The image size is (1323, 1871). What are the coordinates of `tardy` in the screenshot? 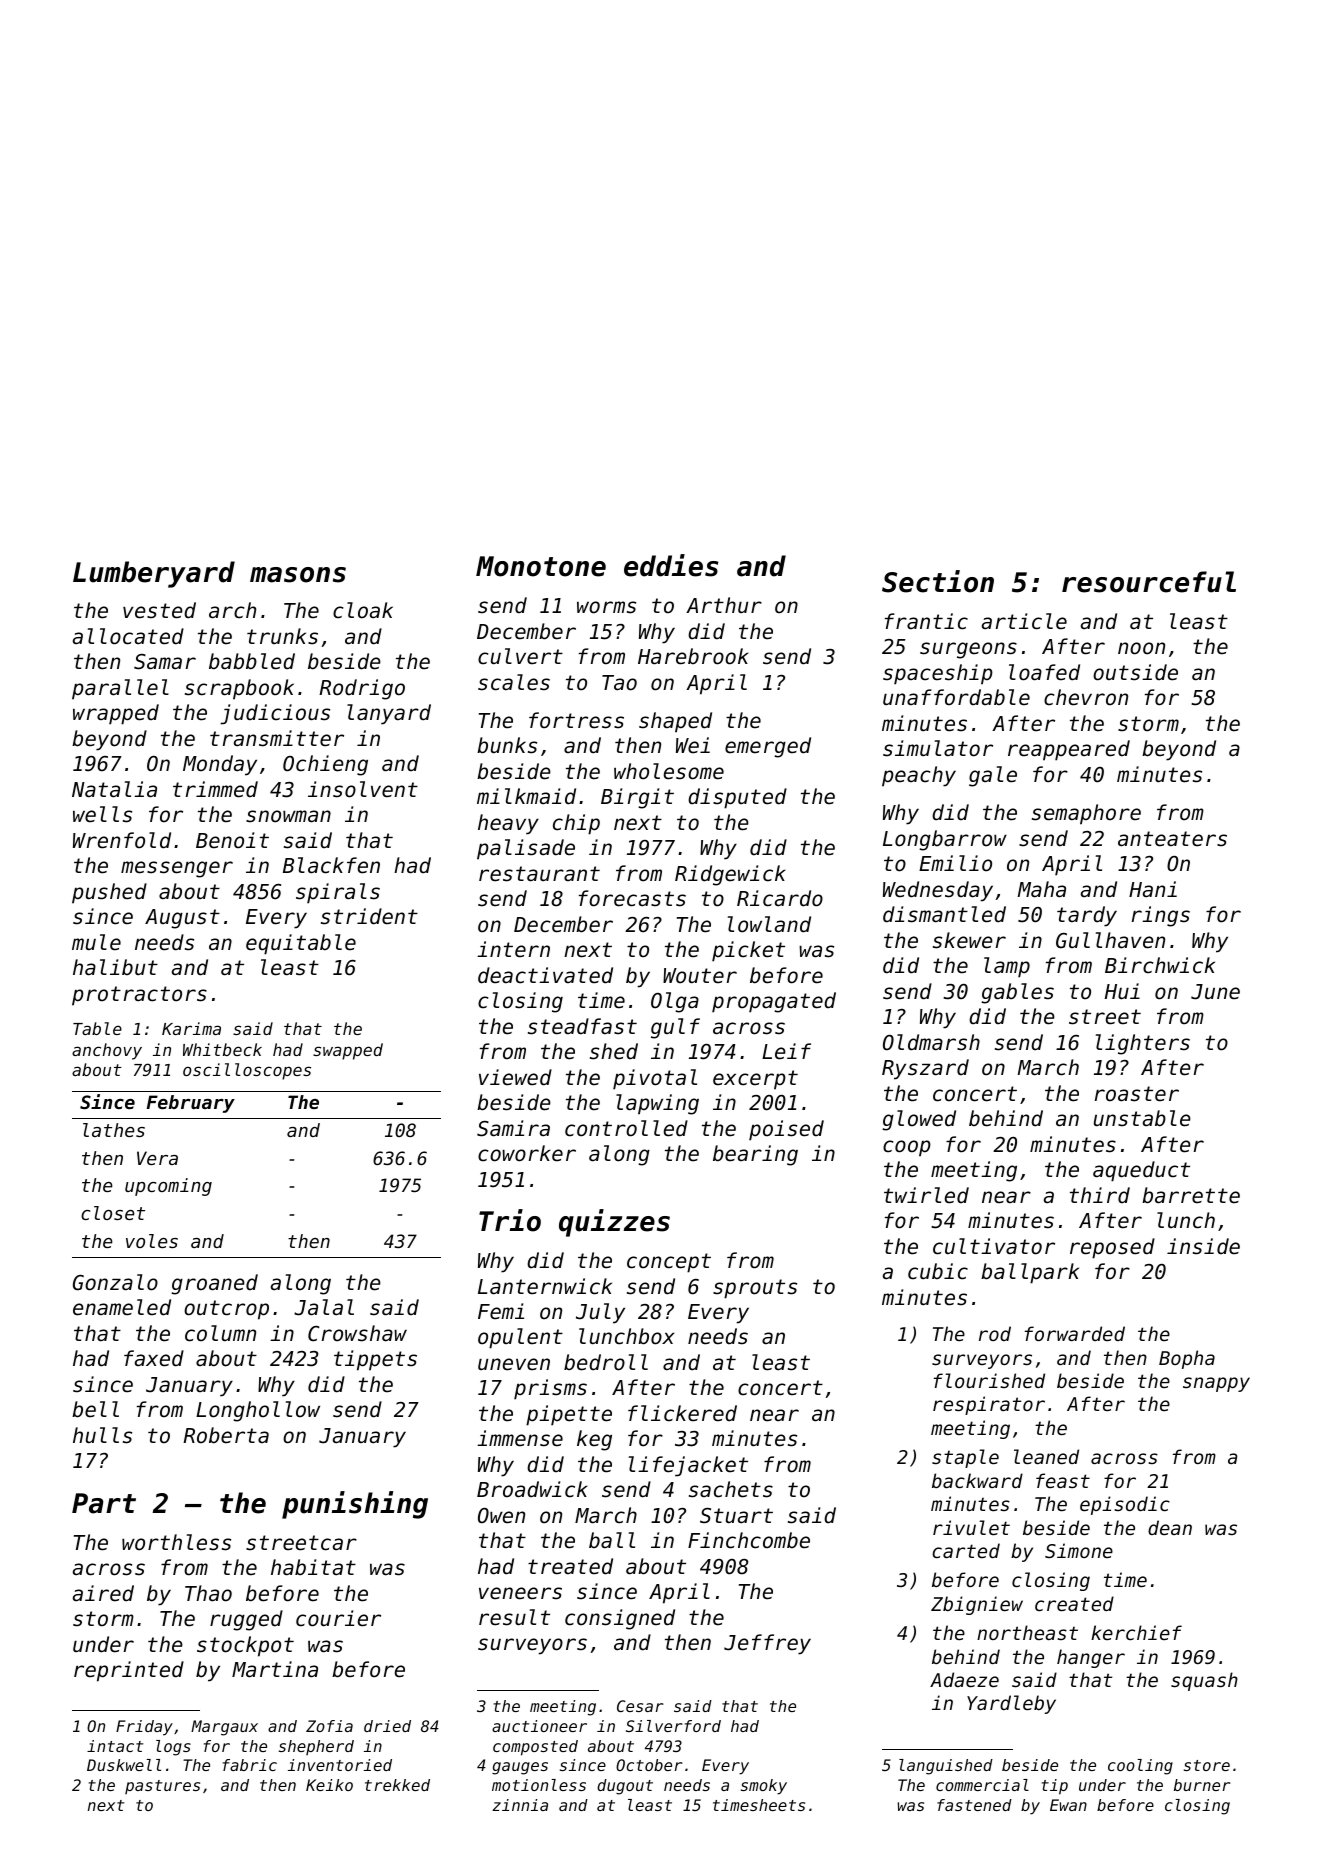 It's located at (1087, 916).
